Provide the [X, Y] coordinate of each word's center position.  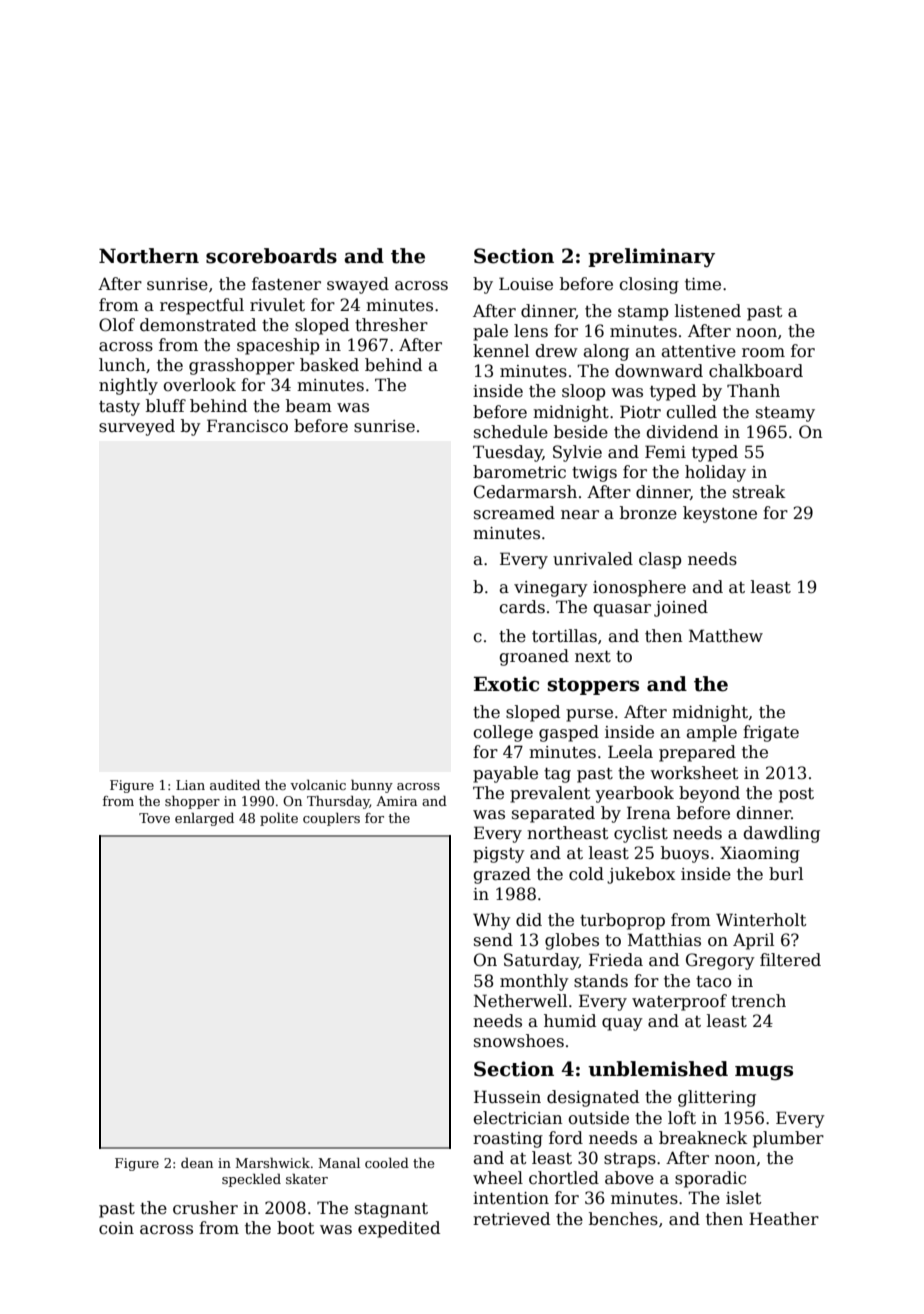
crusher [205, 1208]
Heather [784, 1219]
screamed [514, 513]
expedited [399, 1229]
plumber [788, 1139]
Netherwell [520, 1001]
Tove [154, 818]
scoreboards [271, 256]
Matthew [726, 636]
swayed [358, 285]
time [703, 284]
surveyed [137, 427]
